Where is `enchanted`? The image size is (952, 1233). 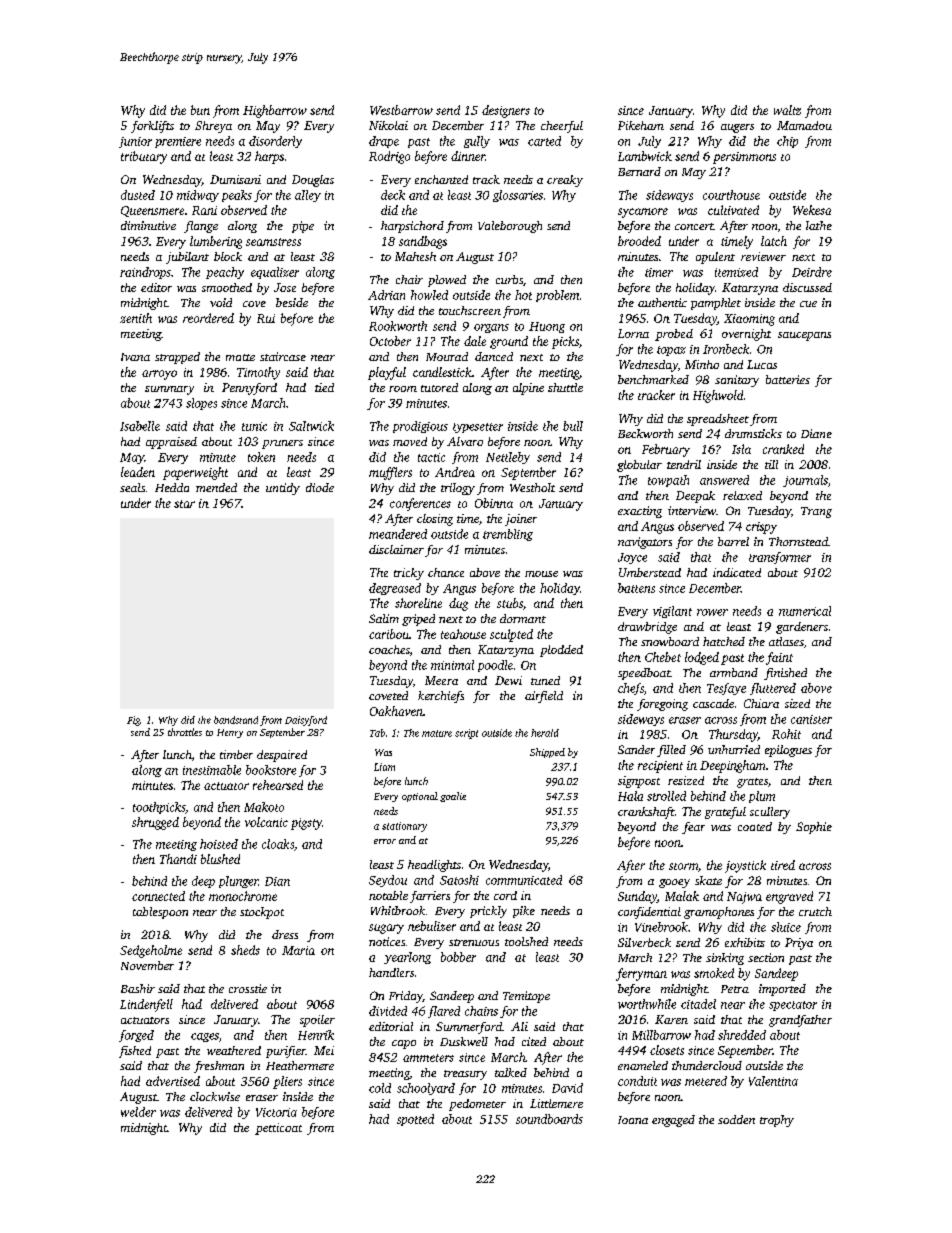
enchanted is located at coordinates (441, 179).
